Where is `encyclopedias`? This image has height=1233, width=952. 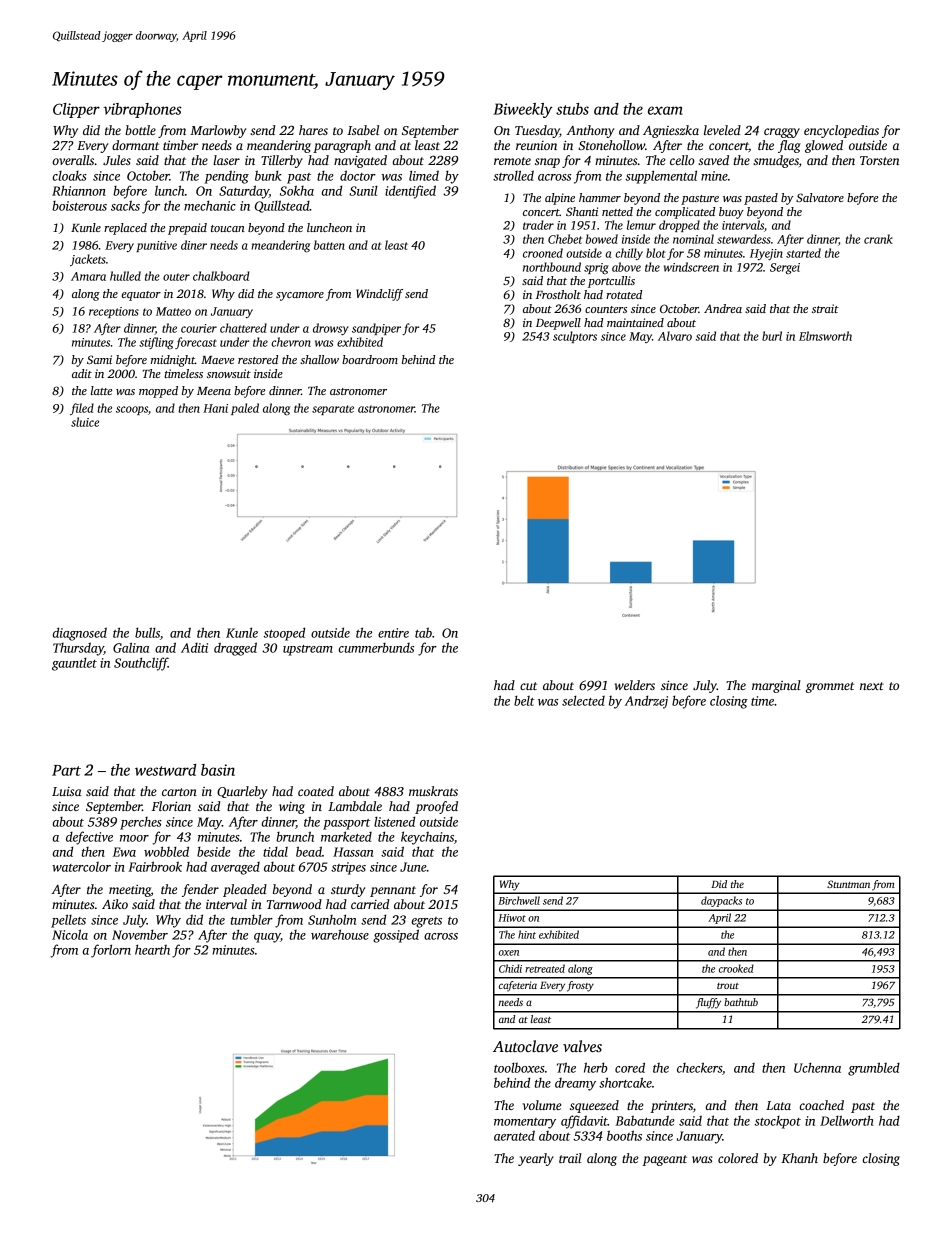 encyclopedias is located at coordinates (841, 131).
